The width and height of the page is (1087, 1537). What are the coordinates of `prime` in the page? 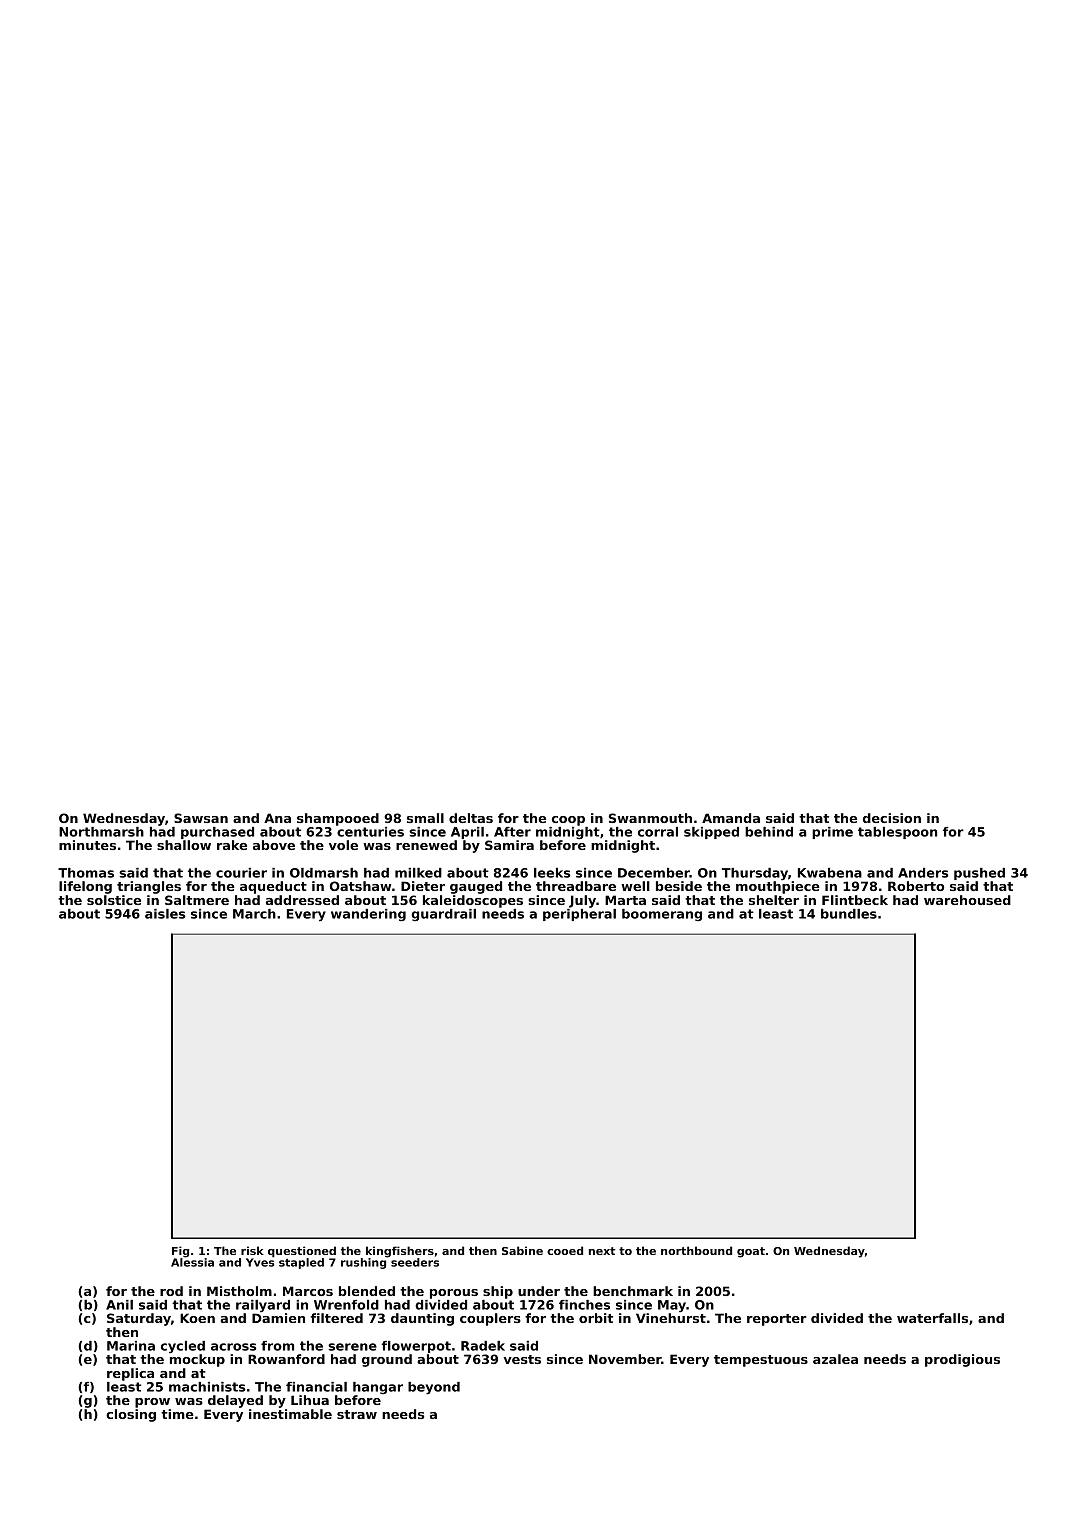 It's located at (832, 833).
